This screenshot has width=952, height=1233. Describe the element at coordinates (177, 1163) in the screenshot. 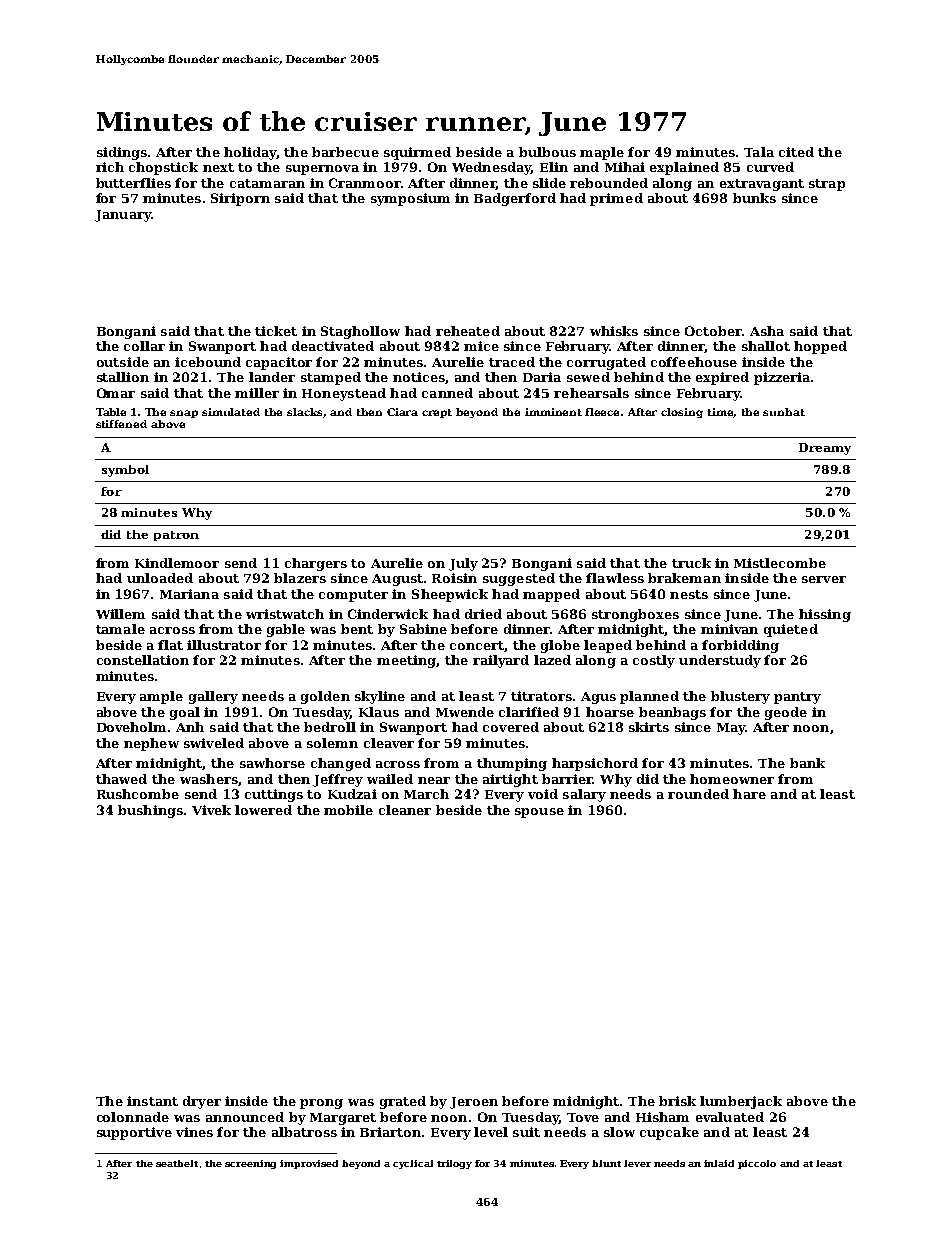

I see `seatbelt` at that location.
